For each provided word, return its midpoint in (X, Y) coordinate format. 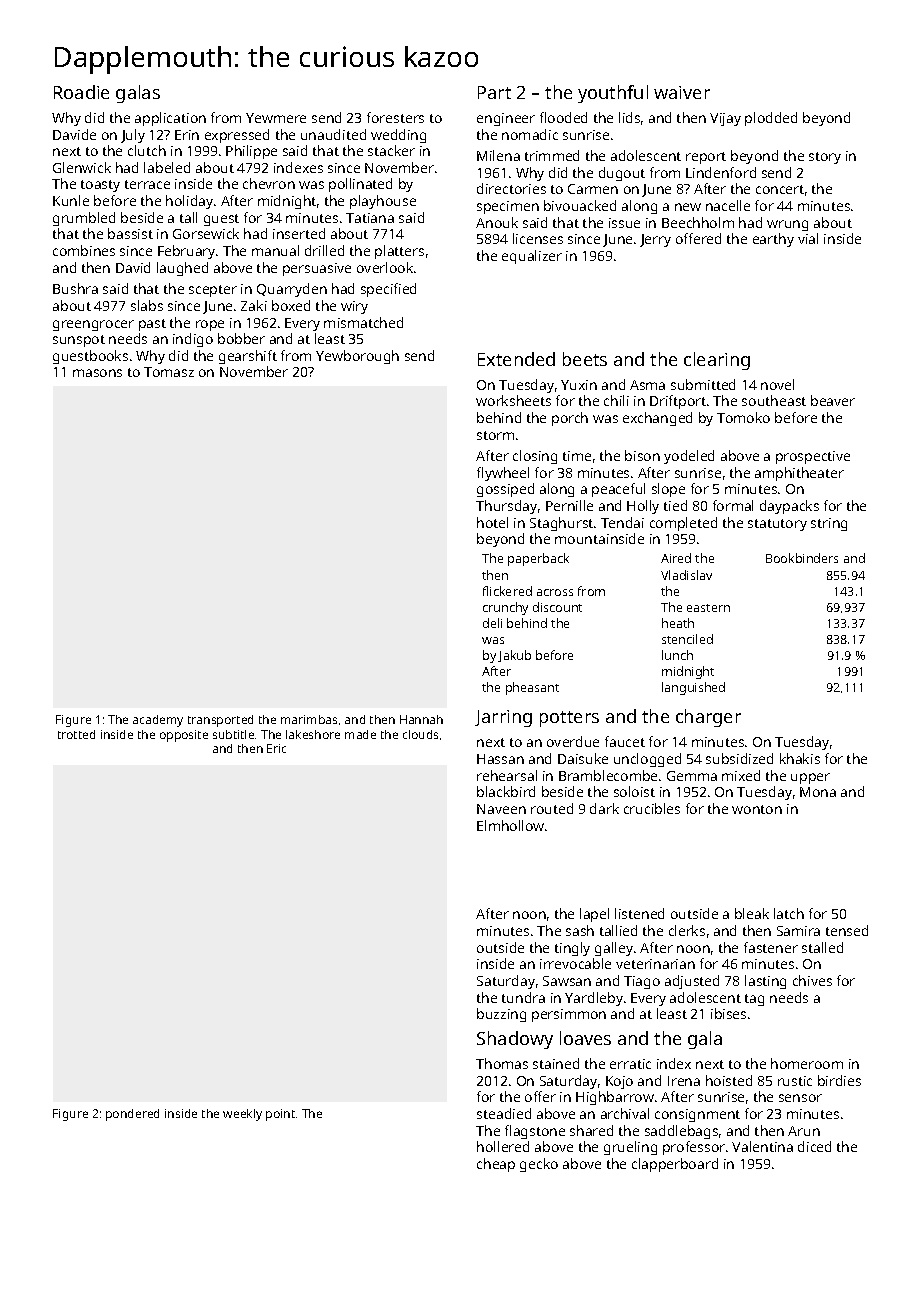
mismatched (363, 322)
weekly (242, 1115)
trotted (76, 734)
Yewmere (276, 118)
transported (220, 721)
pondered (132, 1115)
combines (84, 250)
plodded (771, 119)
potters (569, 719)
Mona (818, 792)
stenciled (687, 639)
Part (494, 92)
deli (492, 623)
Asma (647, 385)
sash (580, 930)
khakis (800, 758)
